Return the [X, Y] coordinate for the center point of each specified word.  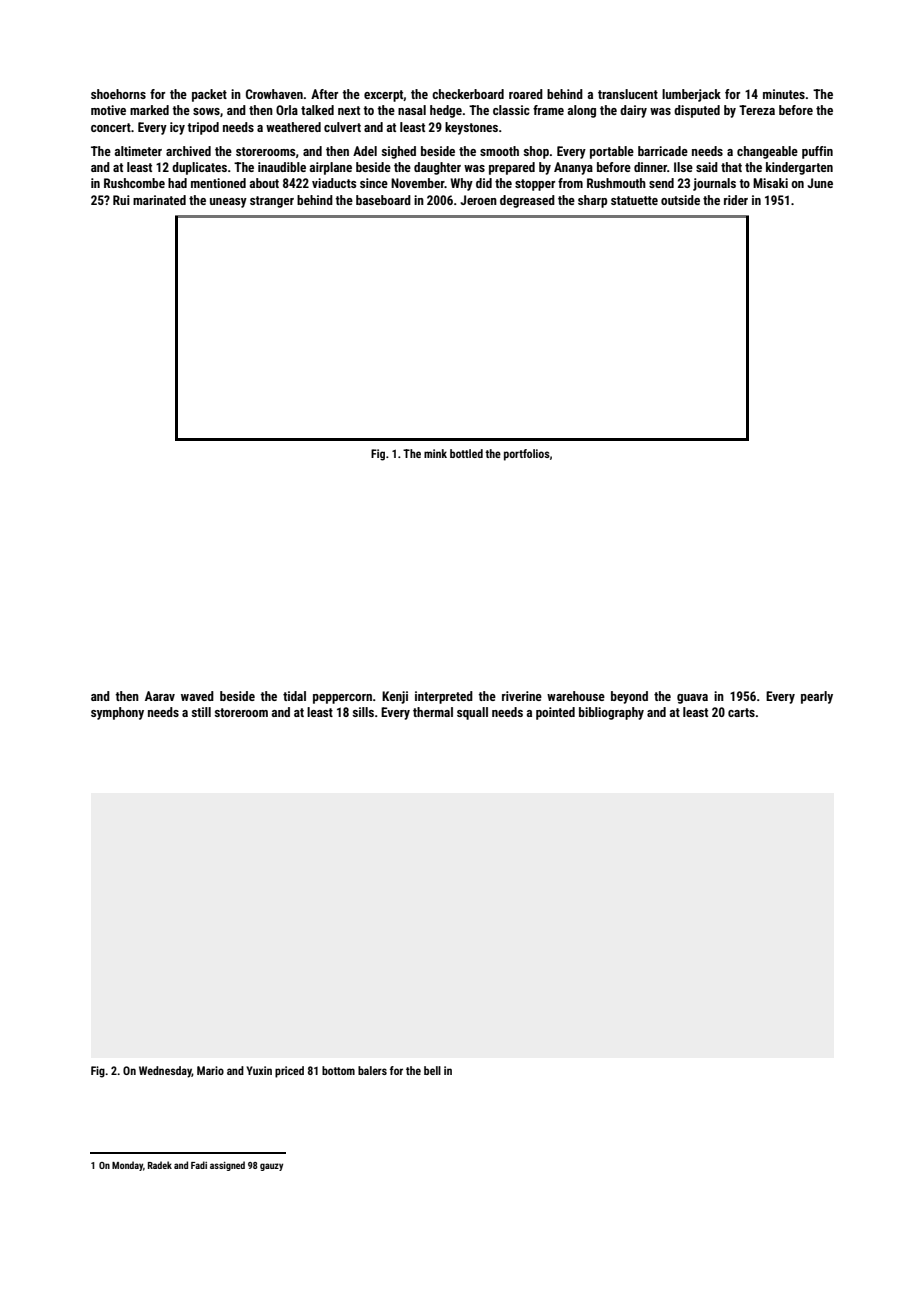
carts [741, 712]
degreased [527, 201]
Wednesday [165, 1072]
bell [432, 1070]
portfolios [527, 455]
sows [206, 111]
